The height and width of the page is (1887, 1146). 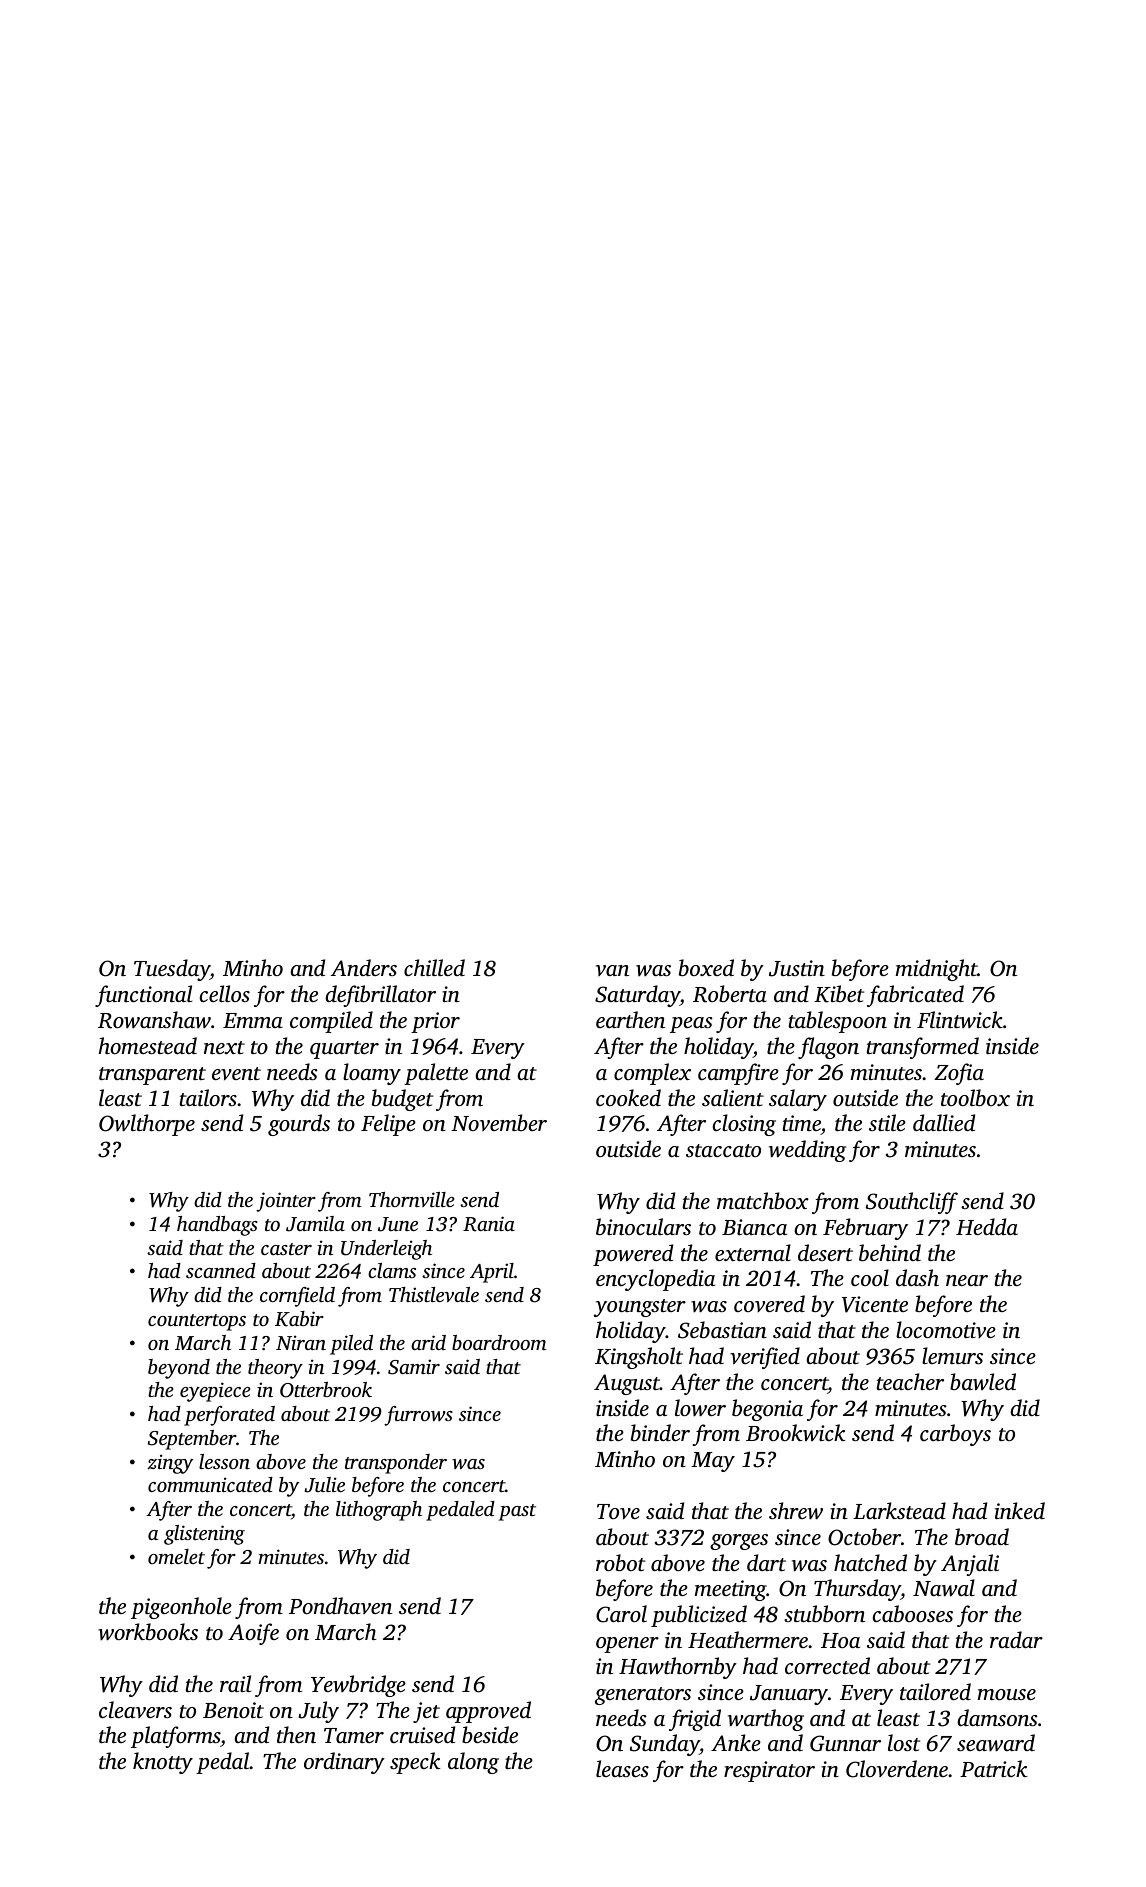 What do you see at coordinates (955, 1435) in the page?
I see `carboys` at bounding box center [955, 1435].
